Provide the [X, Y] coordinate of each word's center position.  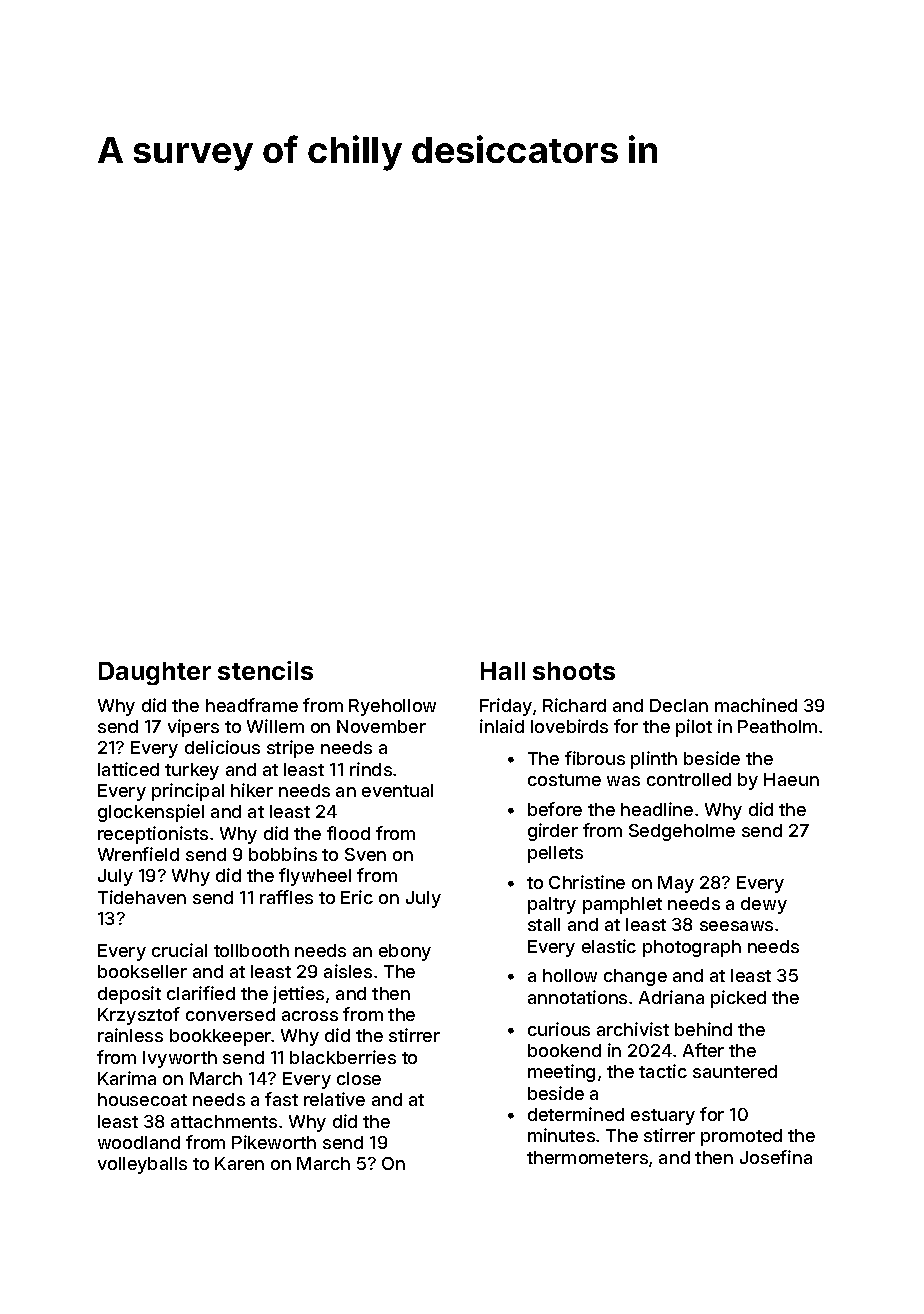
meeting [561, 1073]
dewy [764, 905]
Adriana [671, 997]
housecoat [142, 1099]
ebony [405, 952]
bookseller [142, 971]
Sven [365, 854]
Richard [574, 705]
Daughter [155, 673]
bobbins [283, 854]
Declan [679, 705]
